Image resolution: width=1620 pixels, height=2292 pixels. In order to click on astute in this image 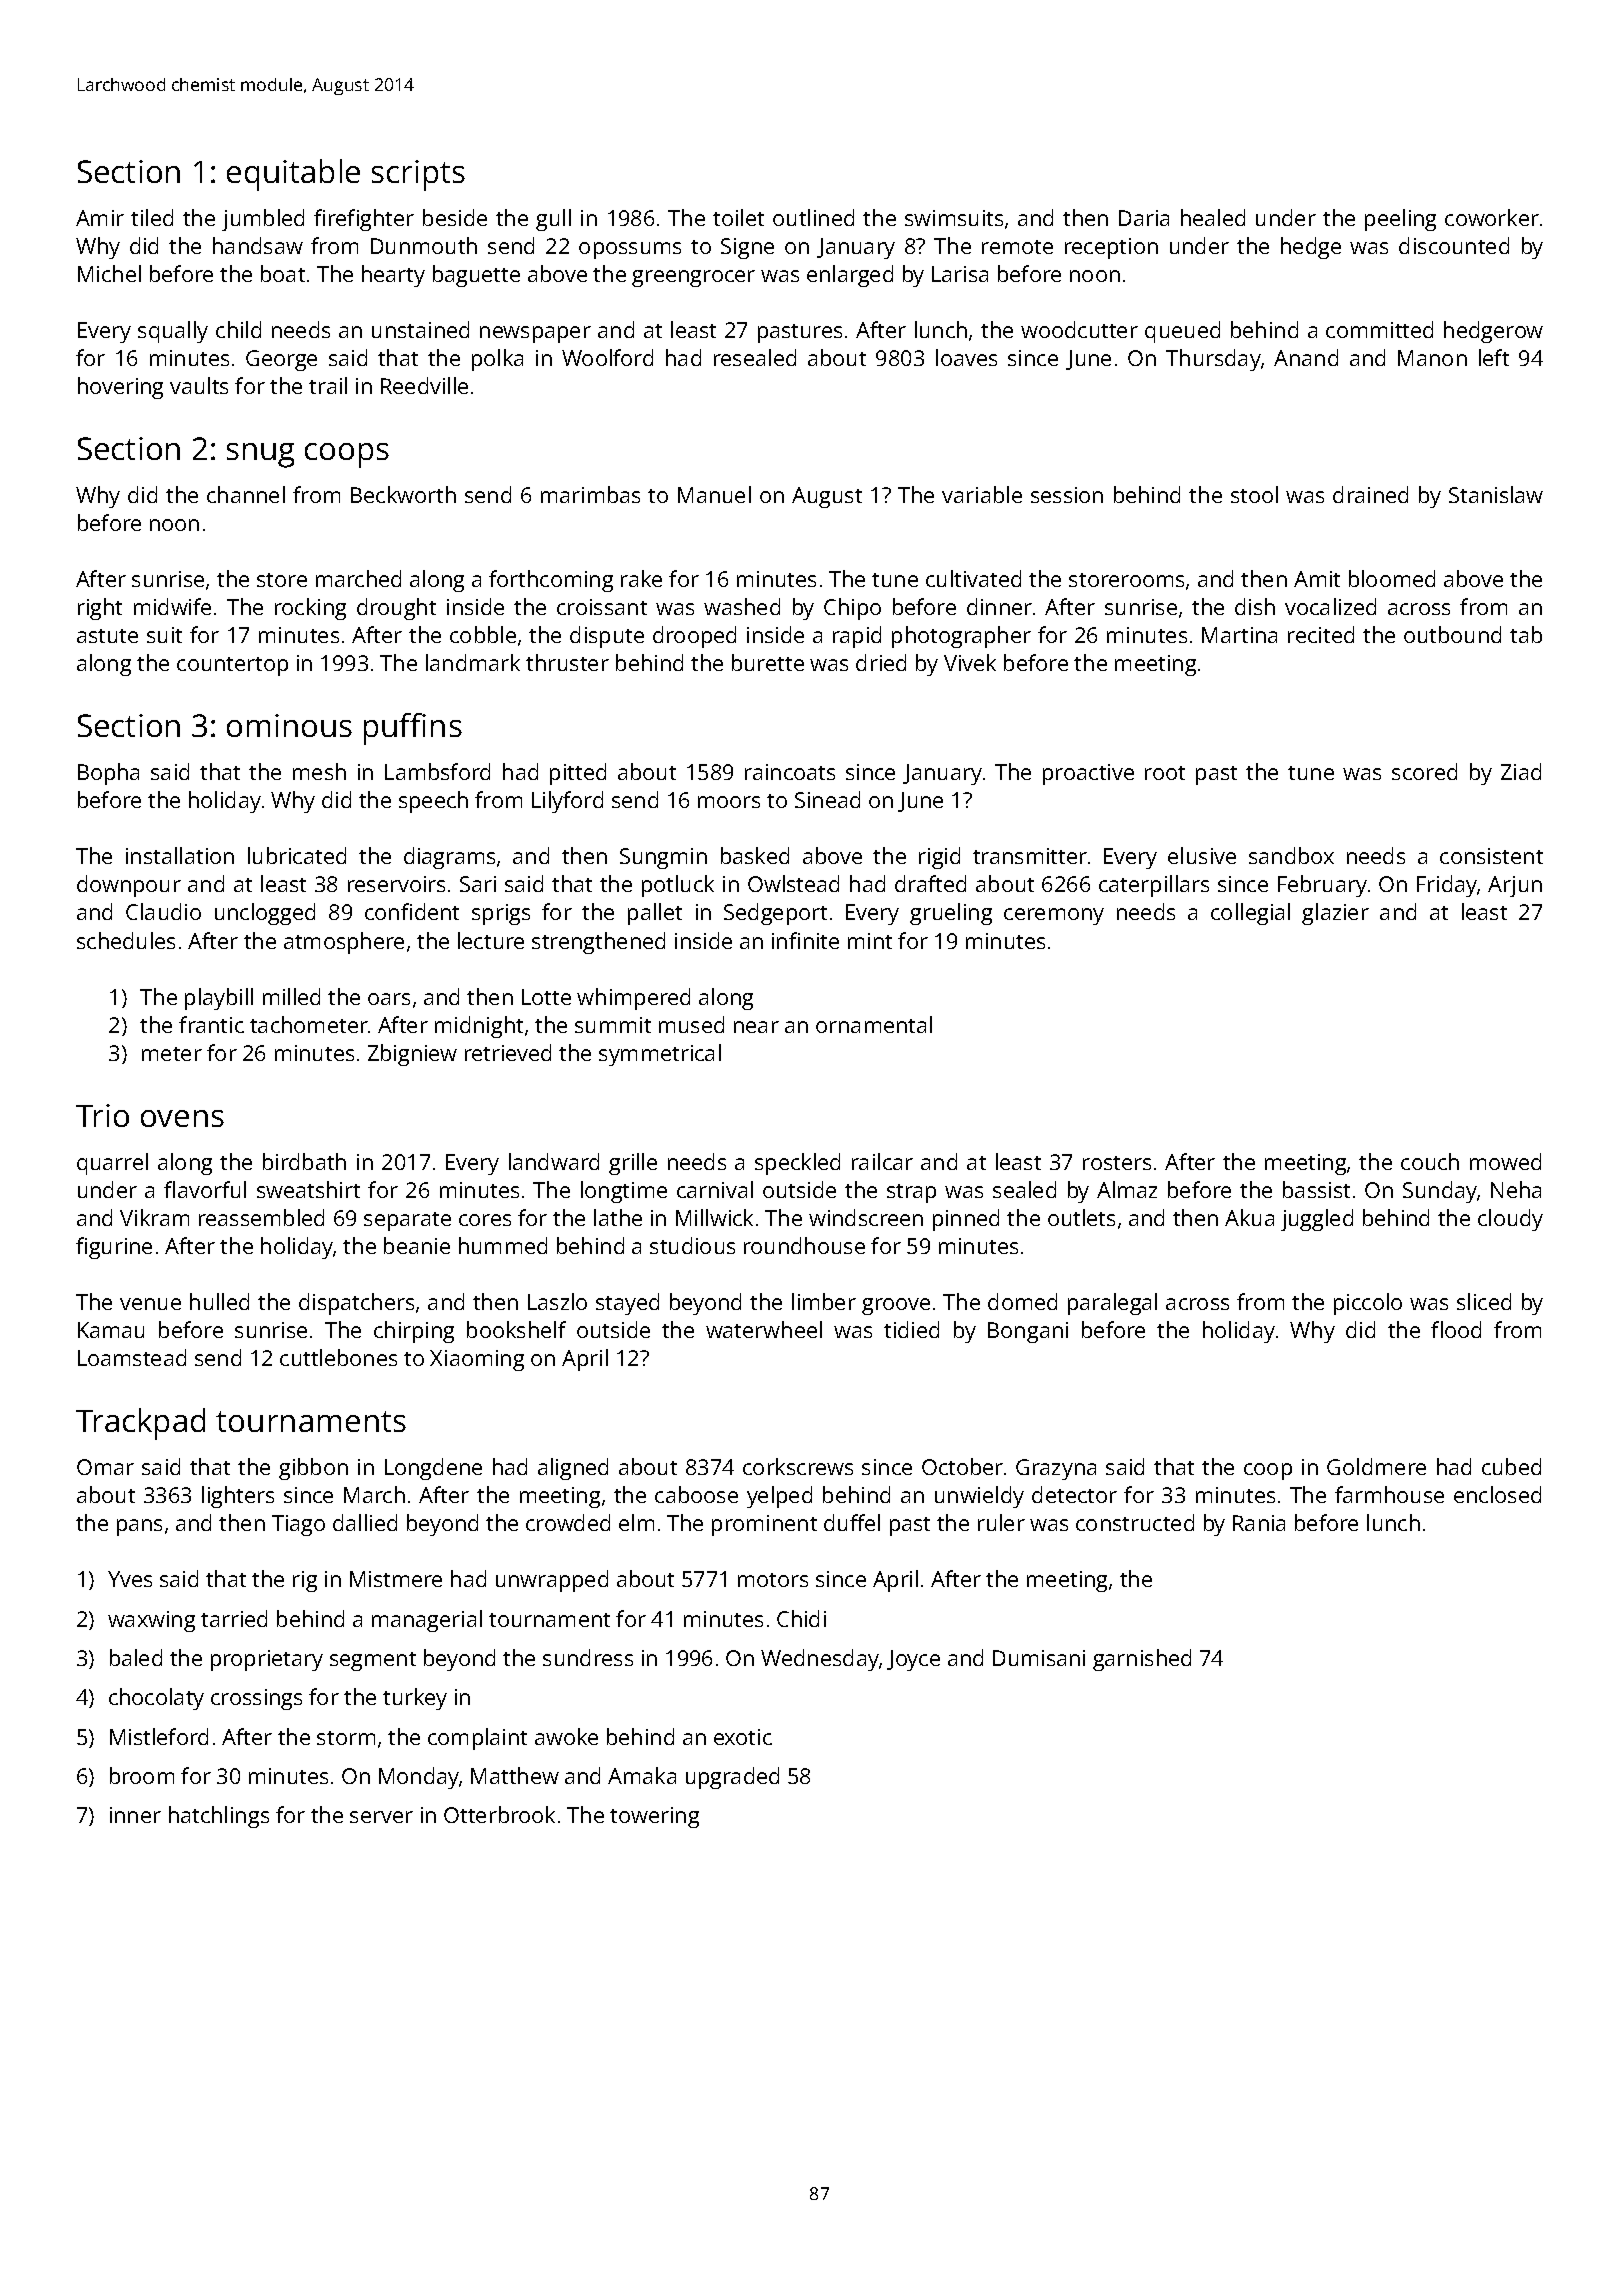, I will do `click(107, 636)`.
